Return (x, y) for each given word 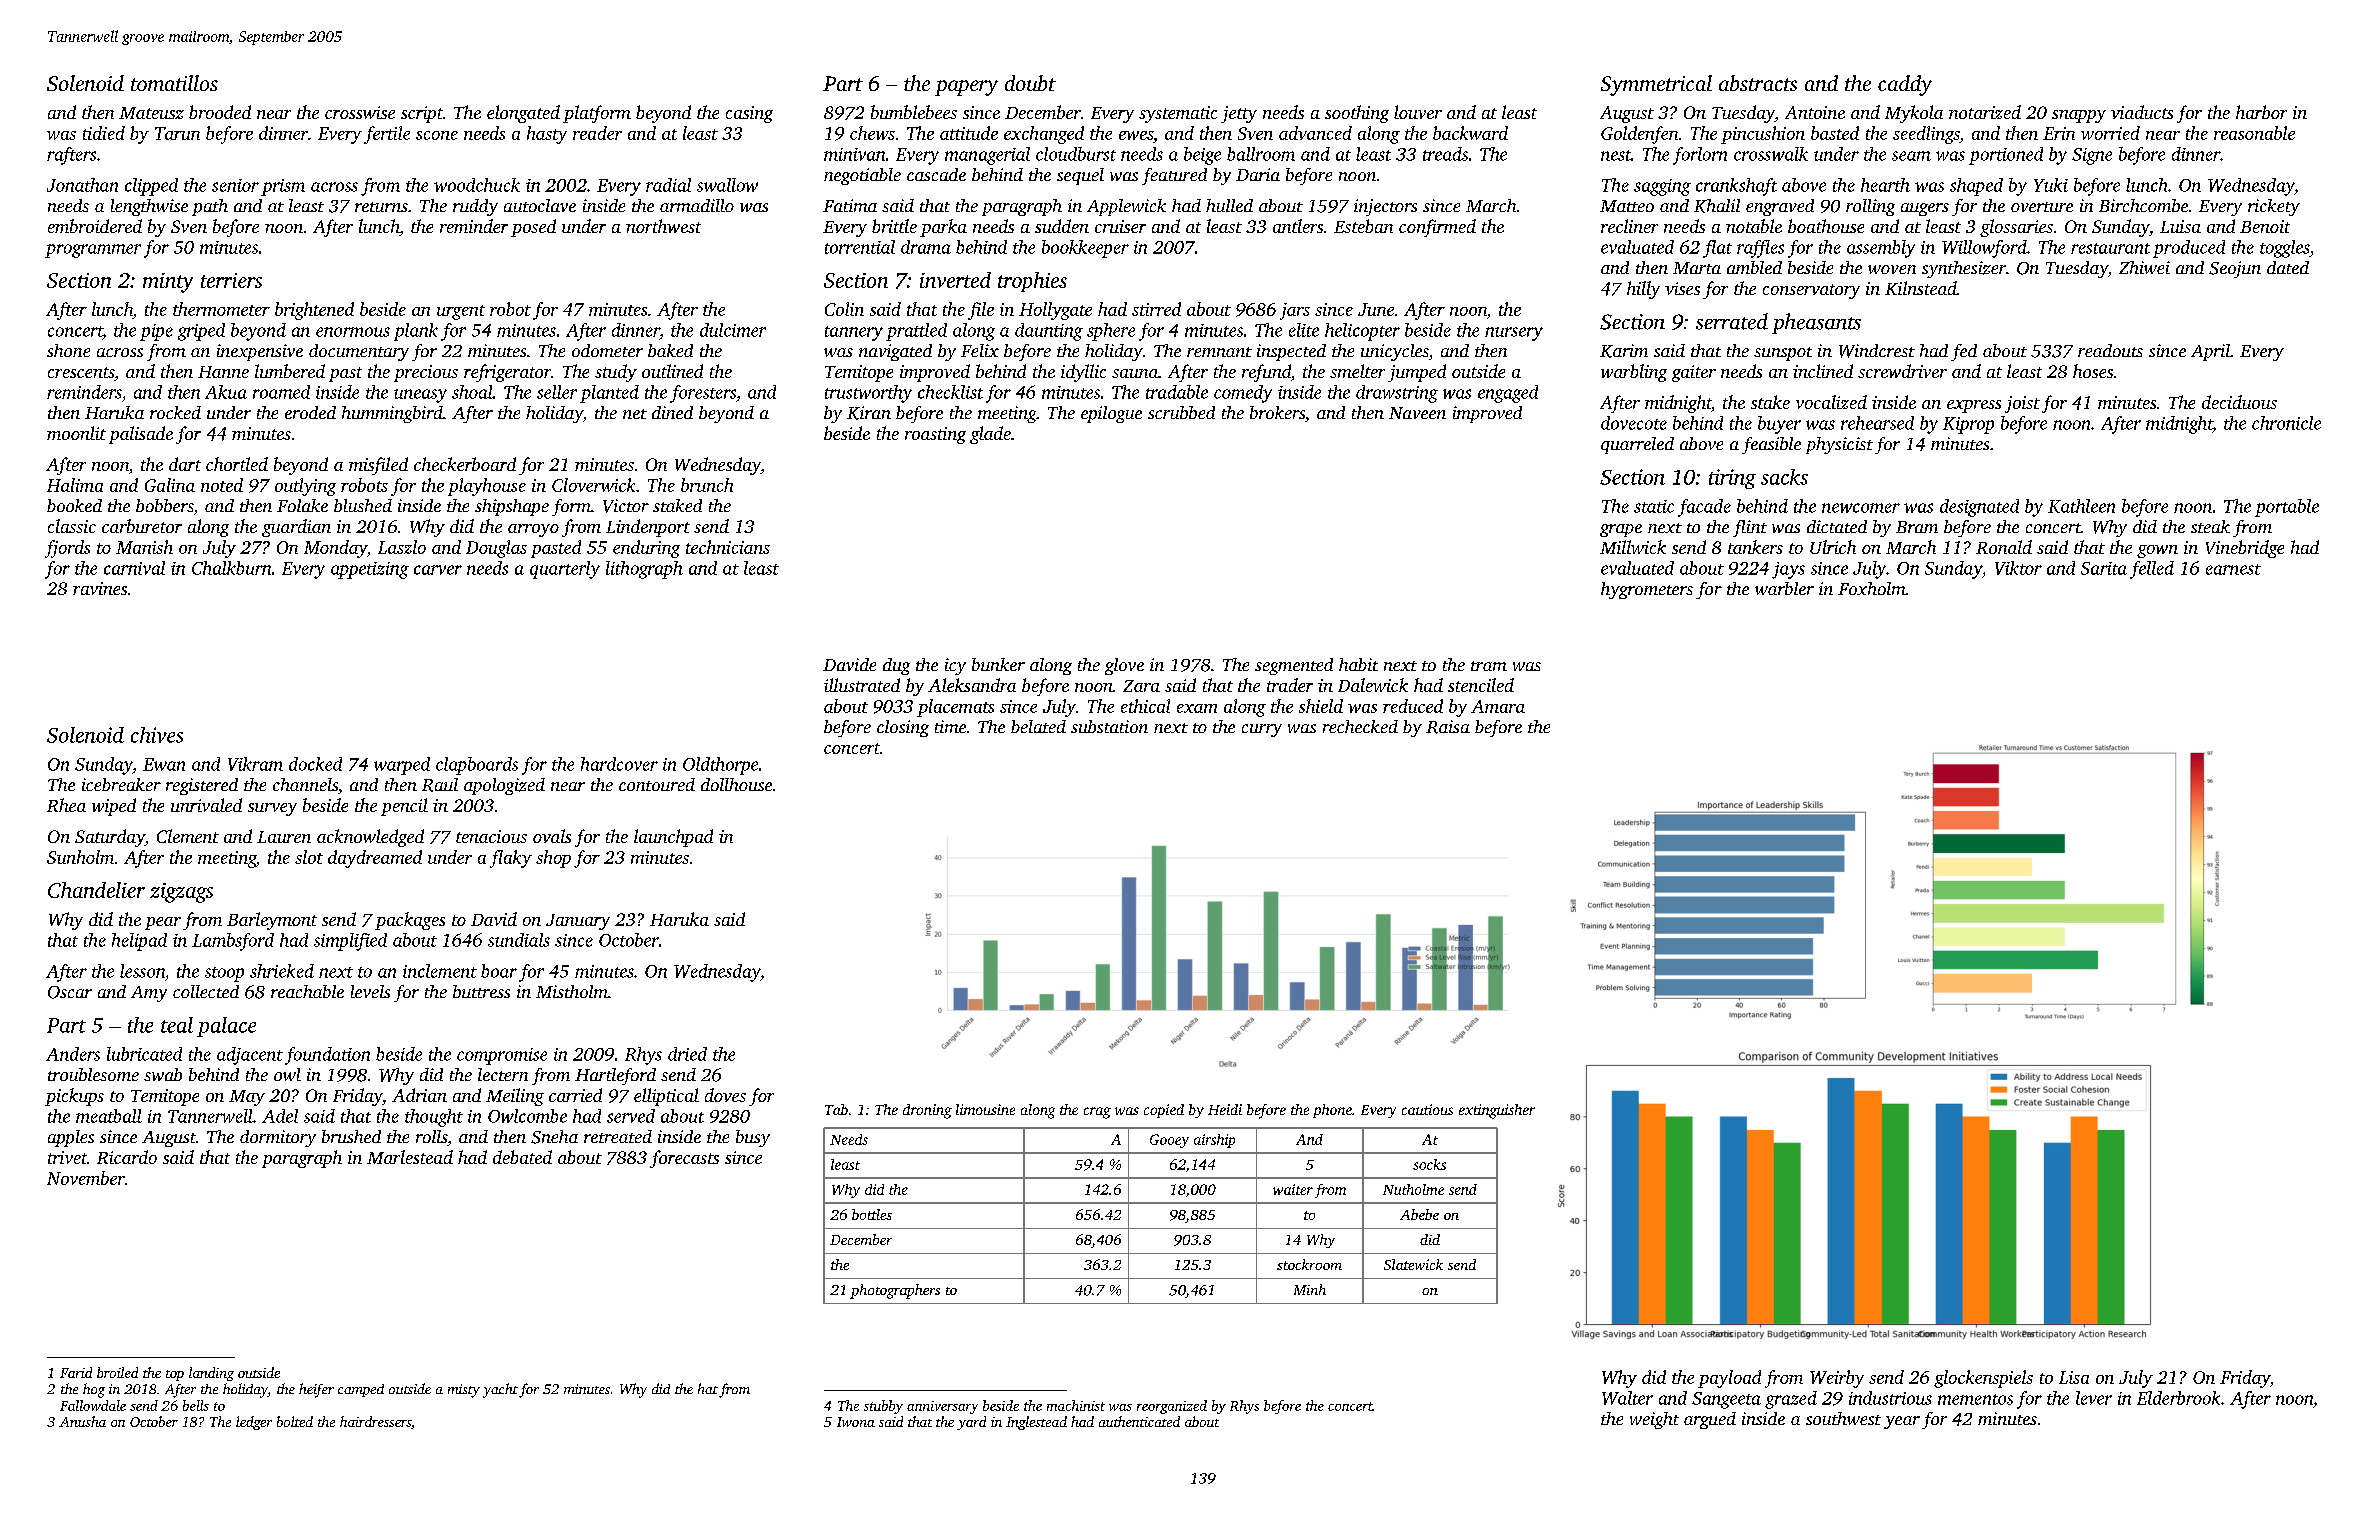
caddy (1905, 85)
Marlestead (410, 1157)
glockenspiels (1983, 1379)
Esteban (1363, 226)
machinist (1076, 1405)
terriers (231, 280)
